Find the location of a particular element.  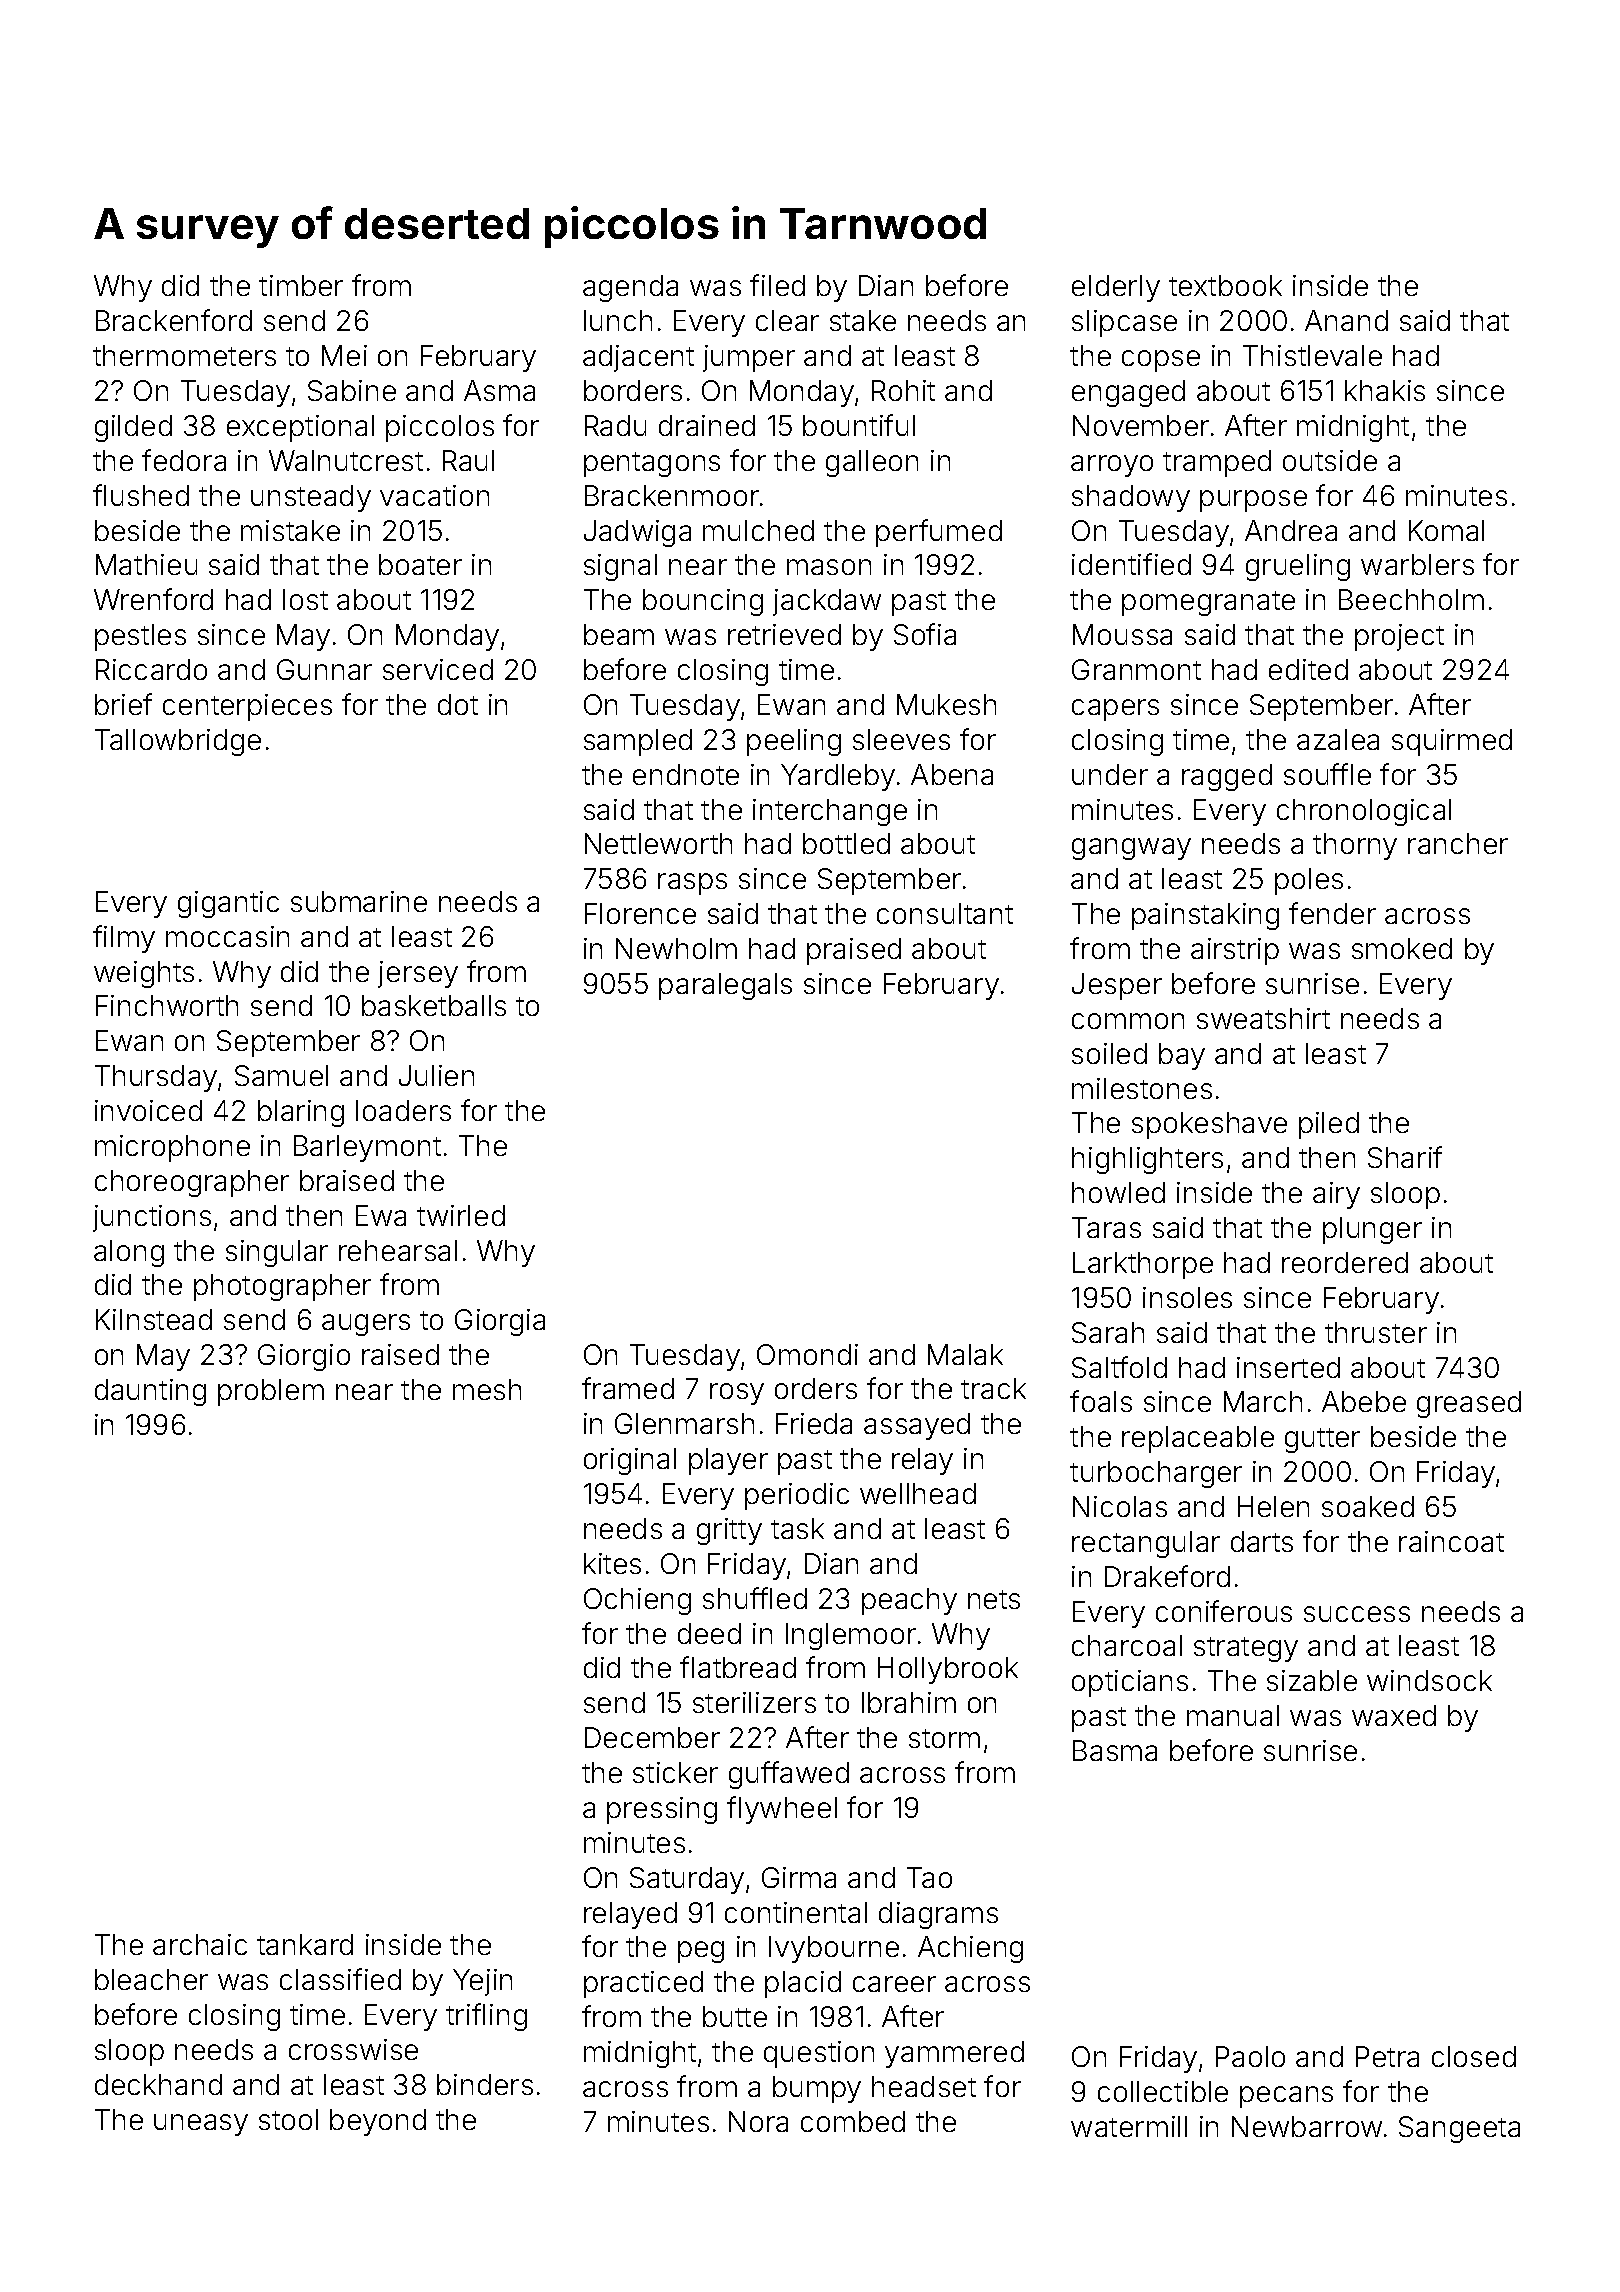

turbocharger is located at coordinates (1156, 1474).
